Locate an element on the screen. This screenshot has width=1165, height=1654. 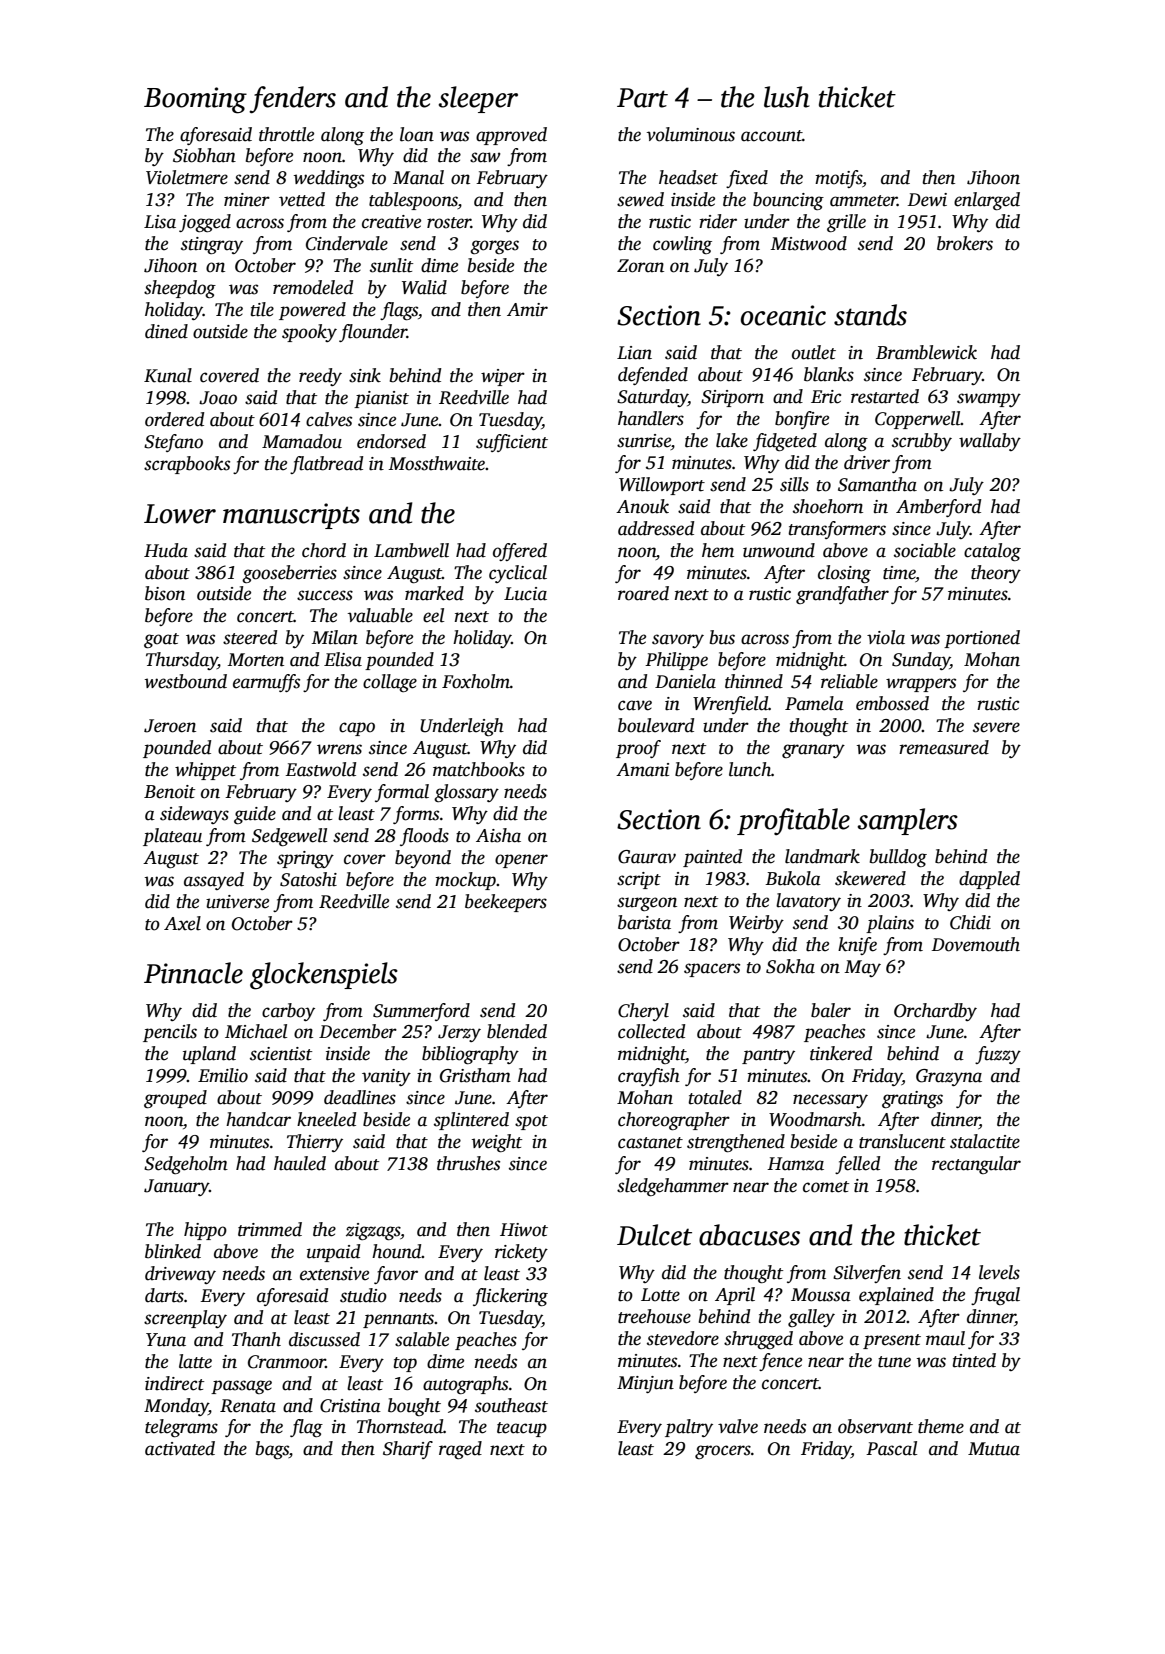
carboy is located at coordinates (288, 1012).
